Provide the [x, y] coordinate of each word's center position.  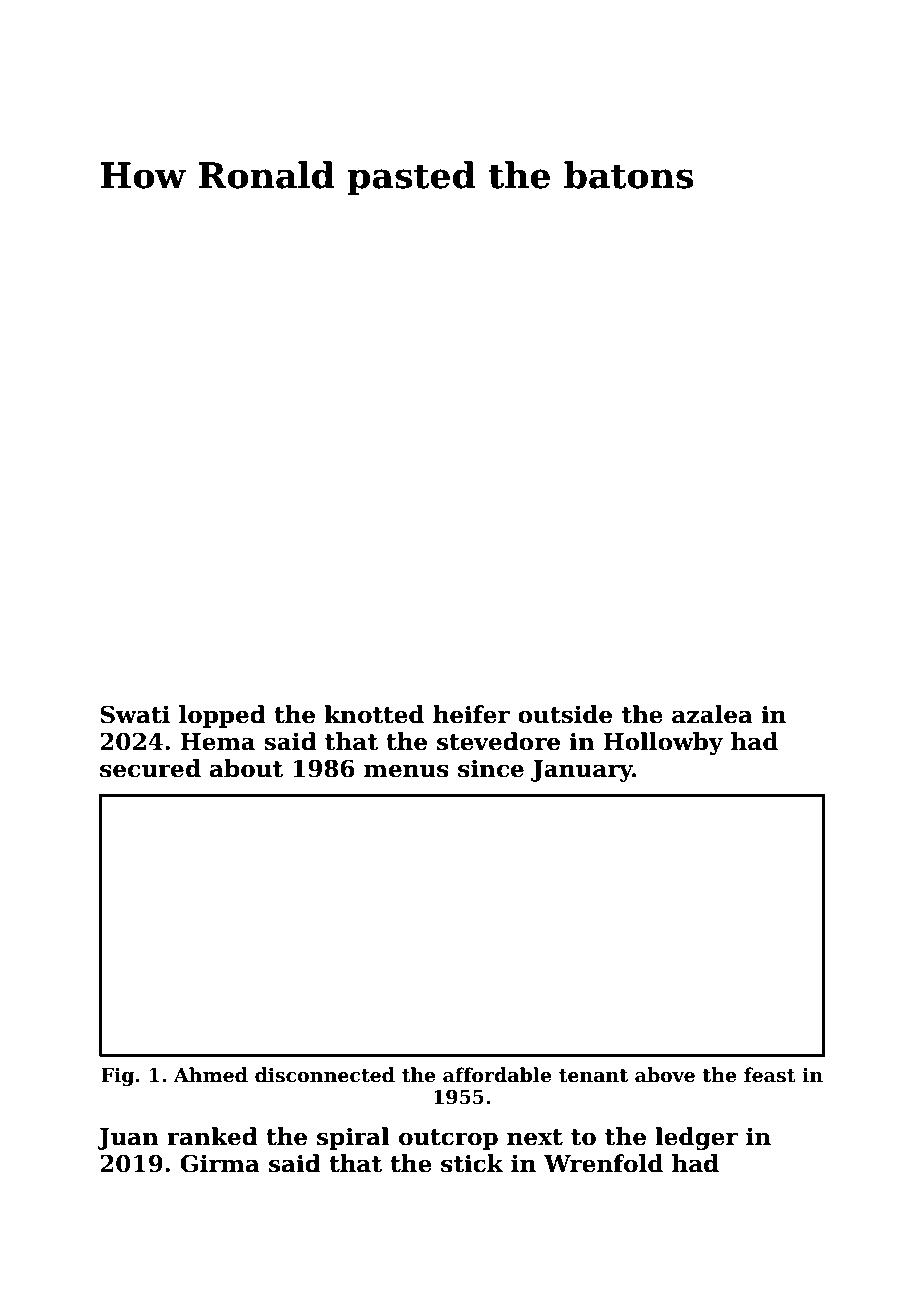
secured [150, 768]
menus [406, 771]
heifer [471, 714]
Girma [220, 1163]
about [246, 768]
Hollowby [663, 743]
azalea [712, 714]
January [582, 771]
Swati [135, 714]
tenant [593, 1076]
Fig [117, 1077]
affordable [497, 1075]
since [491, 768]
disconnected [325, 1075]
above [665, 1075]
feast [769, 1075]
